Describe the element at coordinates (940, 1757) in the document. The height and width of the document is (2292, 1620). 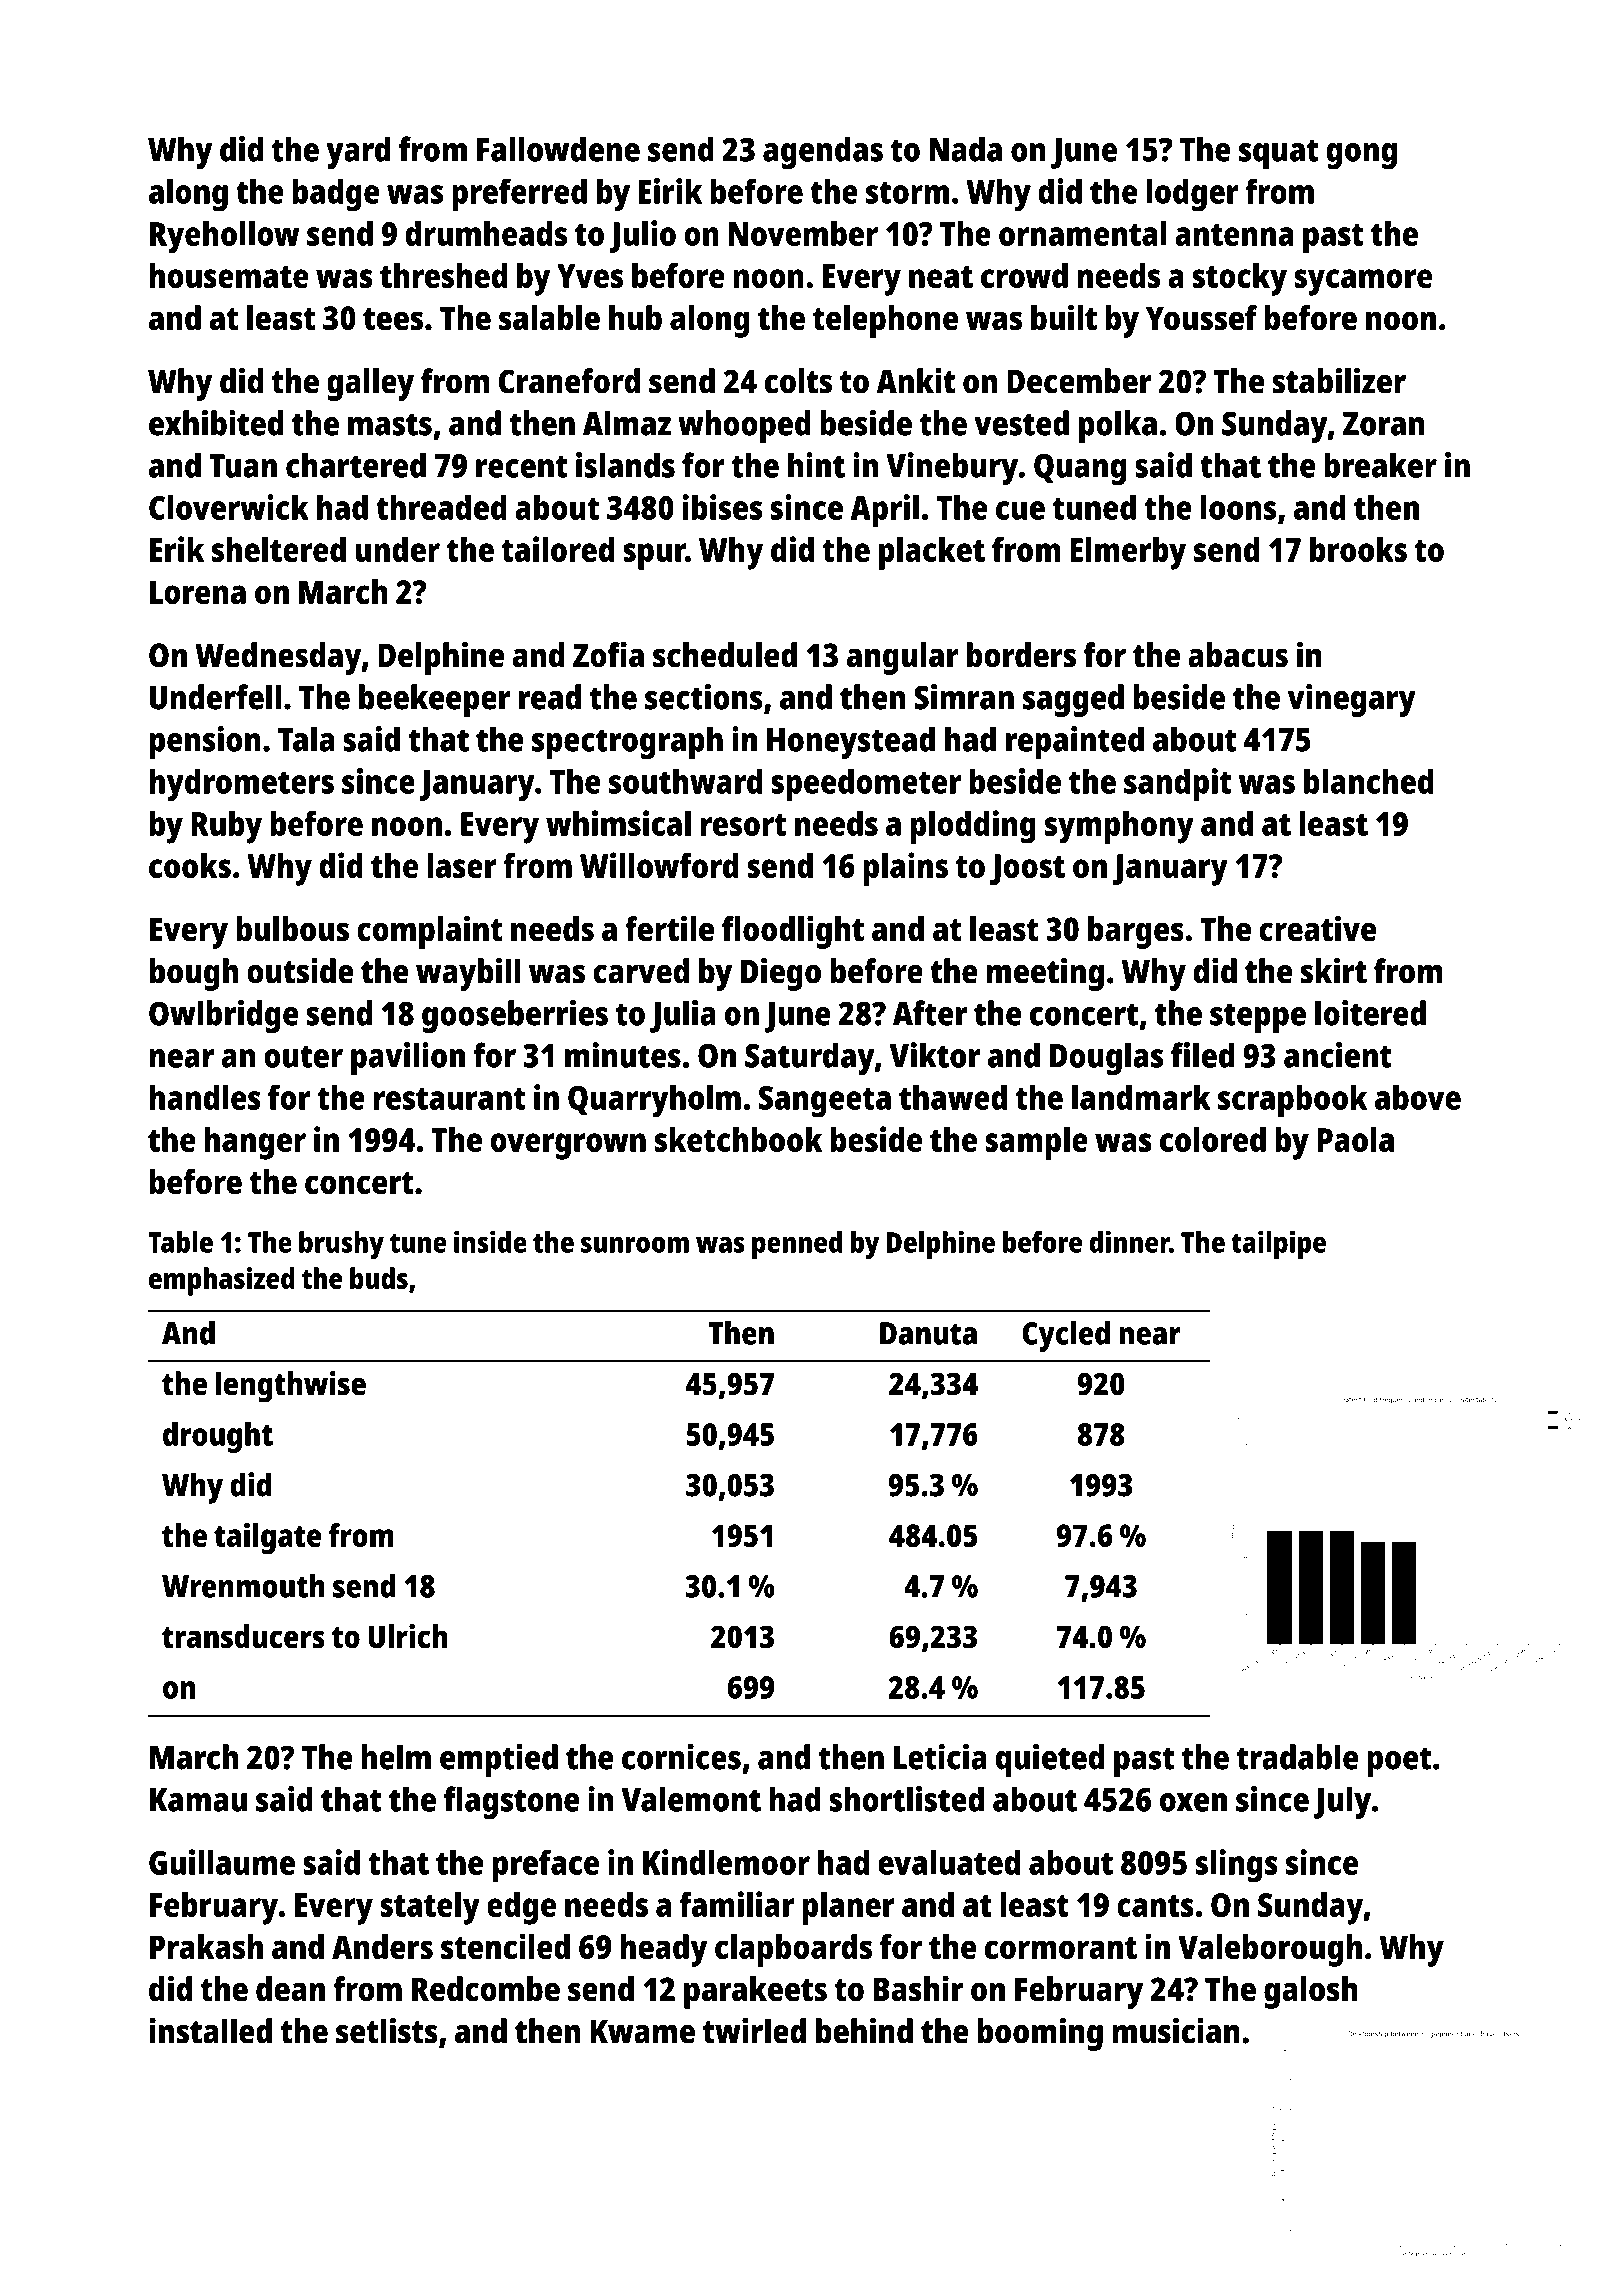
I see `Leticia` at that location.
